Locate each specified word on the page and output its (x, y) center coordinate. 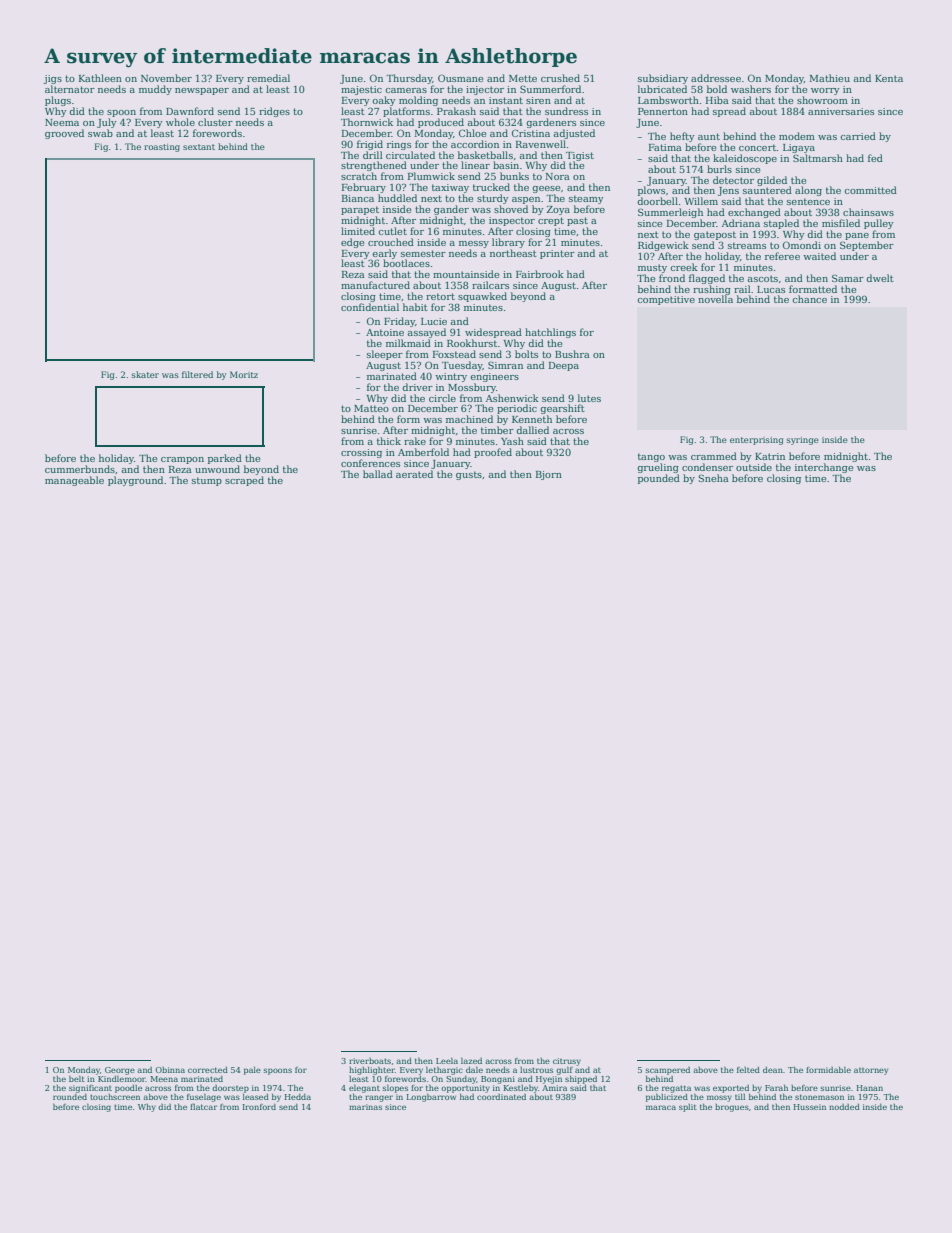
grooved (64, 134)
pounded (659, 479)
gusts (469, 475)
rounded (70, 1097)
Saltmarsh (818, 158)
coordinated (501, 1097)
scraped (244, 481)
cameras (406, 90)
